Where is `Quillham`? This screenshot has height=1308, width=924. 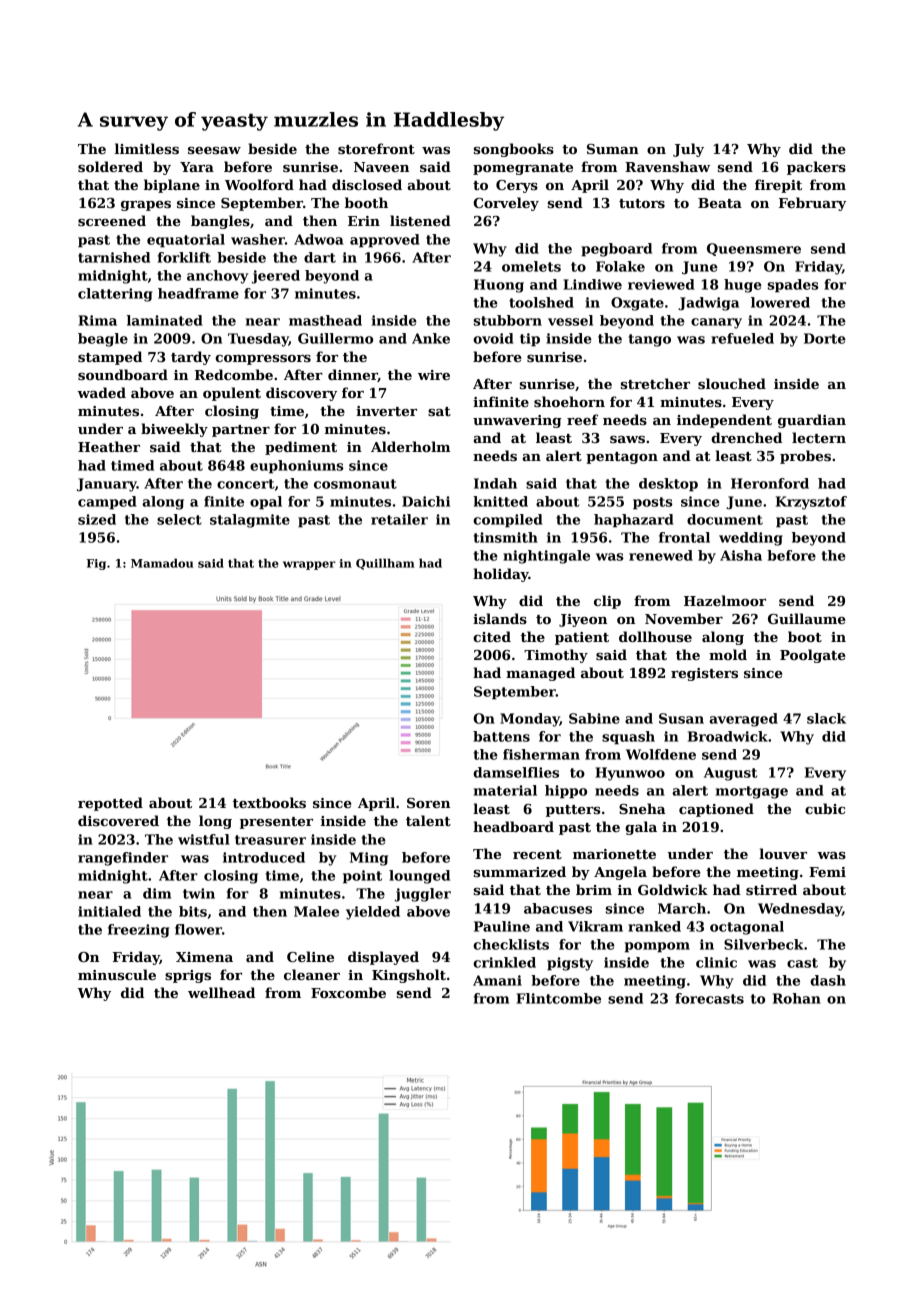
Quillham is located at coordinates (385, 564).
